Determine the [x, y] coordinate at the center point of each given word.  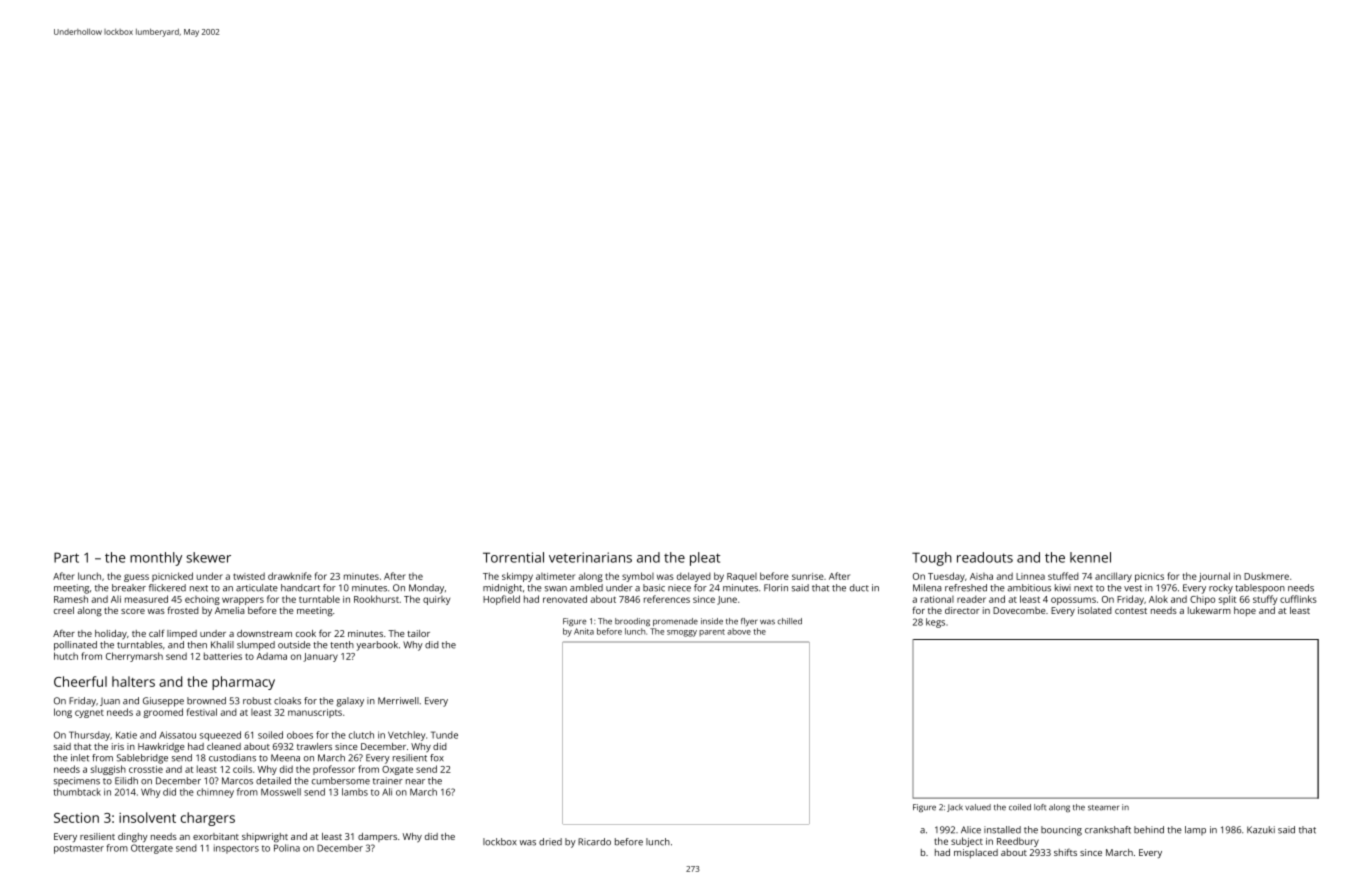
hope [1245, 611]
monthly [156, 559]
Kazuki [1261, 830]
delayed [694, 577]
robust [257, 701]
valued [978, 807]
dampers [377, 837]
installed [1002, 830]
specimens [77, 781]
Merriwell [398, 701]
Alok [1158, 599]
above [739, 631]
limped [182, 634]
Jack [955, 808]
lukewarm [1209, 610]
